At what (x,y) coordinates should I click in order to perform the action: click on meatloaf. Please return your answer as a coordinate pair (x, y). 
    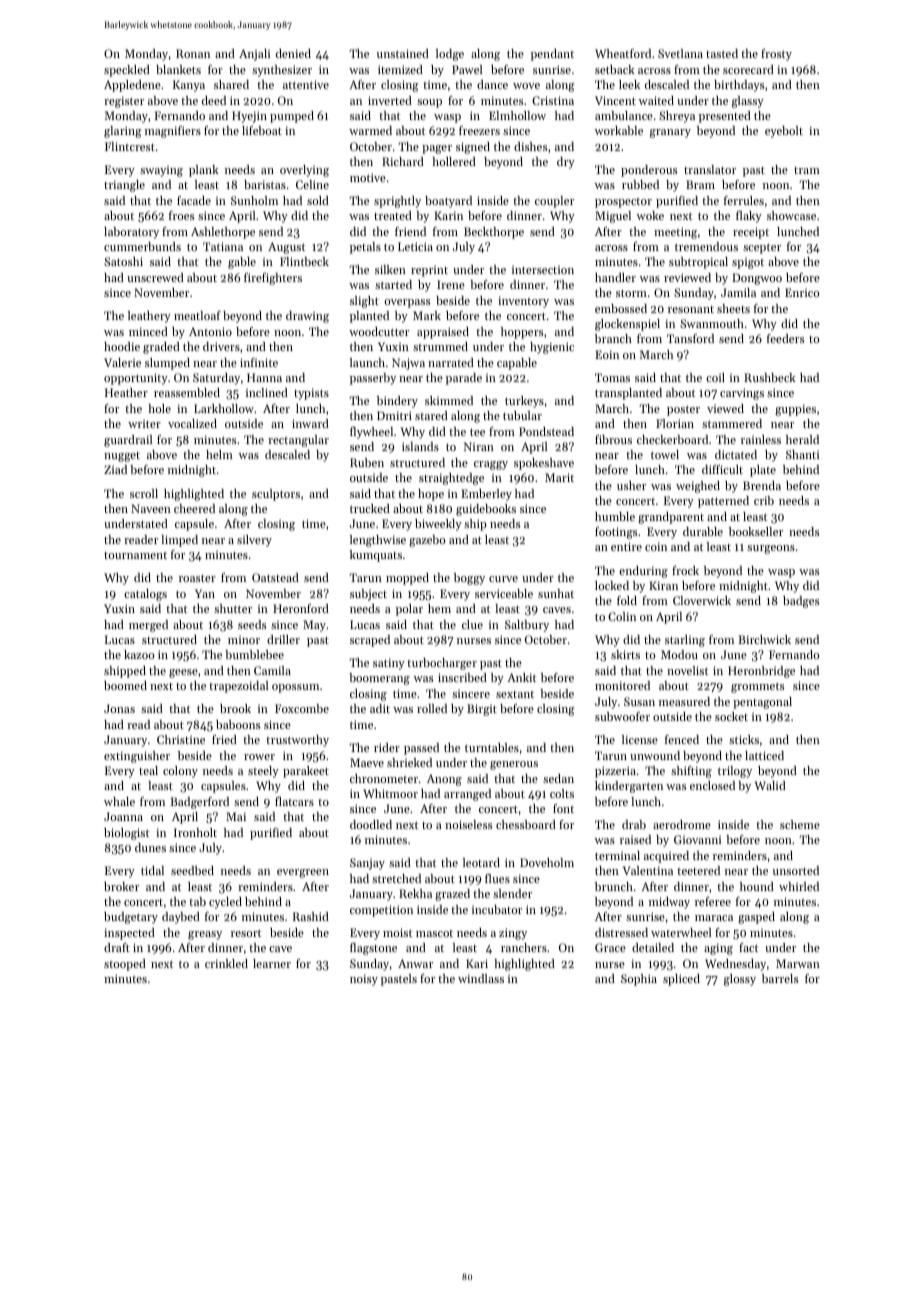
    Looking at the image, I should click on (197, 315).
